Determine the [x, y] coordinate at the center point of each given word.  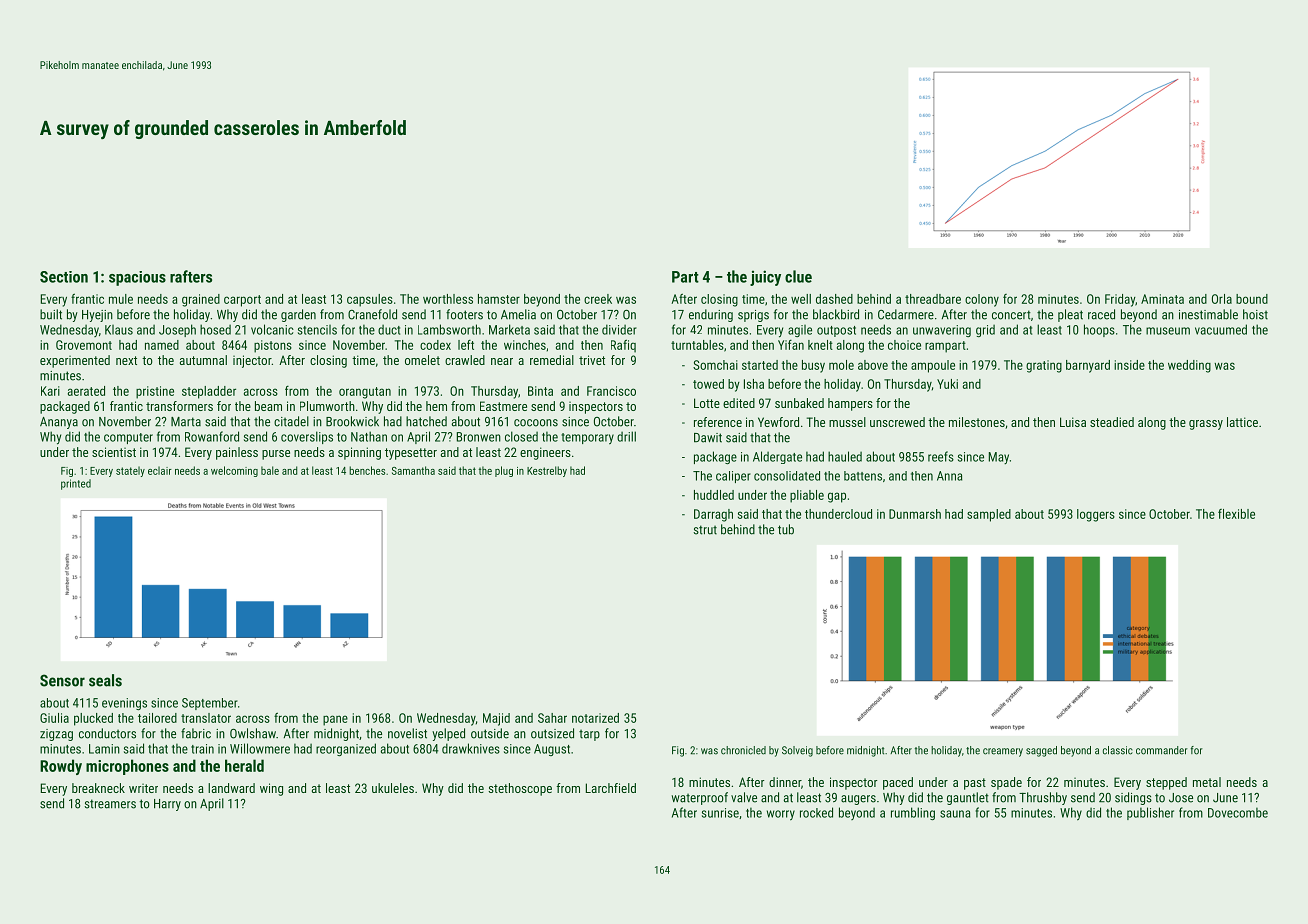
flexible [1236, 514]
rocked [816, 812]
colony [982, 300]
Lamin [104, 749]
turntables [697, 345]
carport [242, 301]
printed [76, 484]
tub [786, 529]
